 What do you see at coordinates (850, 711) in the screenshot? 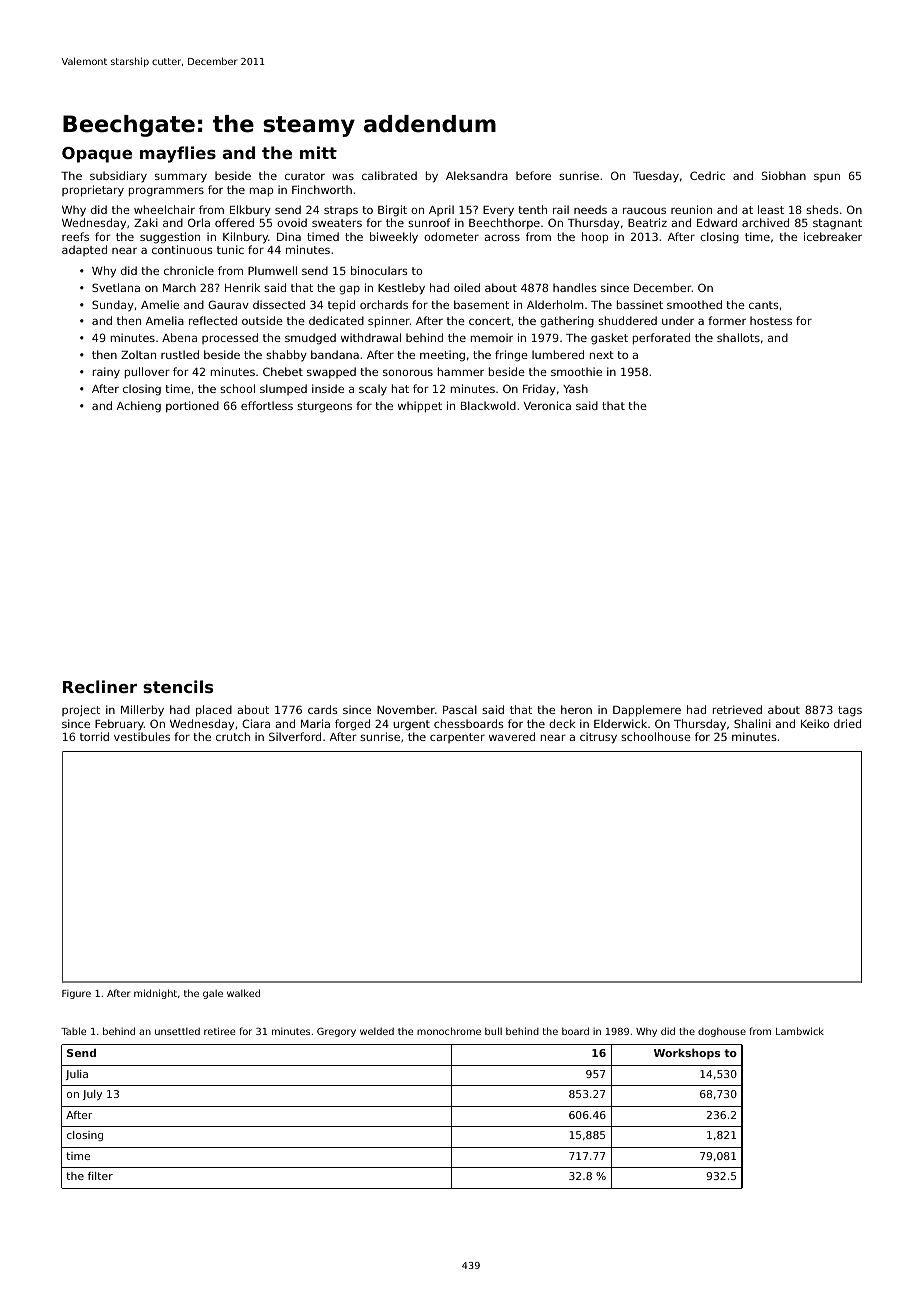
I see `tags` at bounding box center [850, 711].
